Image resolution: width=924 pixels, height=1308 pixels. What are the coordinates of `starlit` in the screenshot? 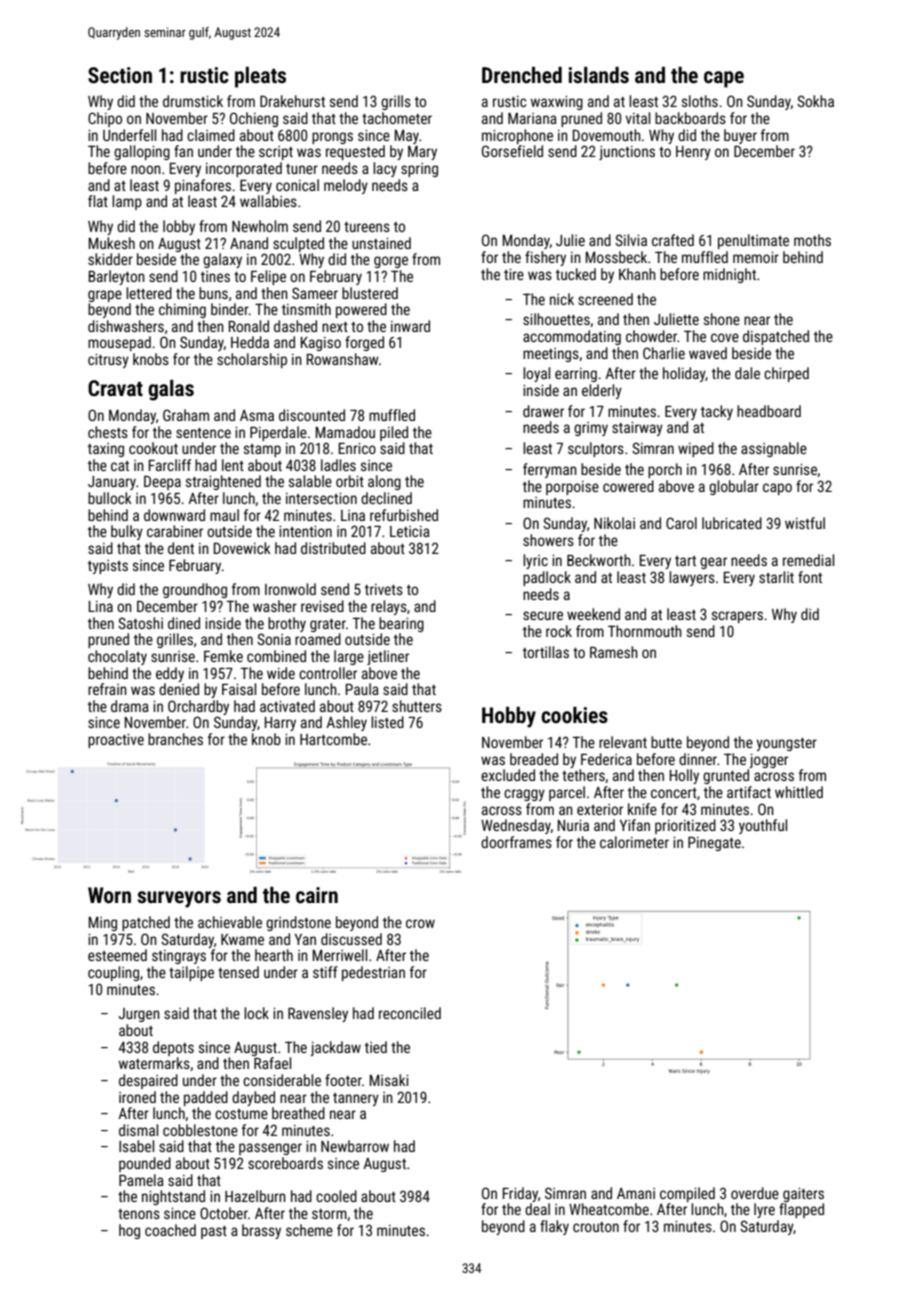 It's located at (776, 577).
